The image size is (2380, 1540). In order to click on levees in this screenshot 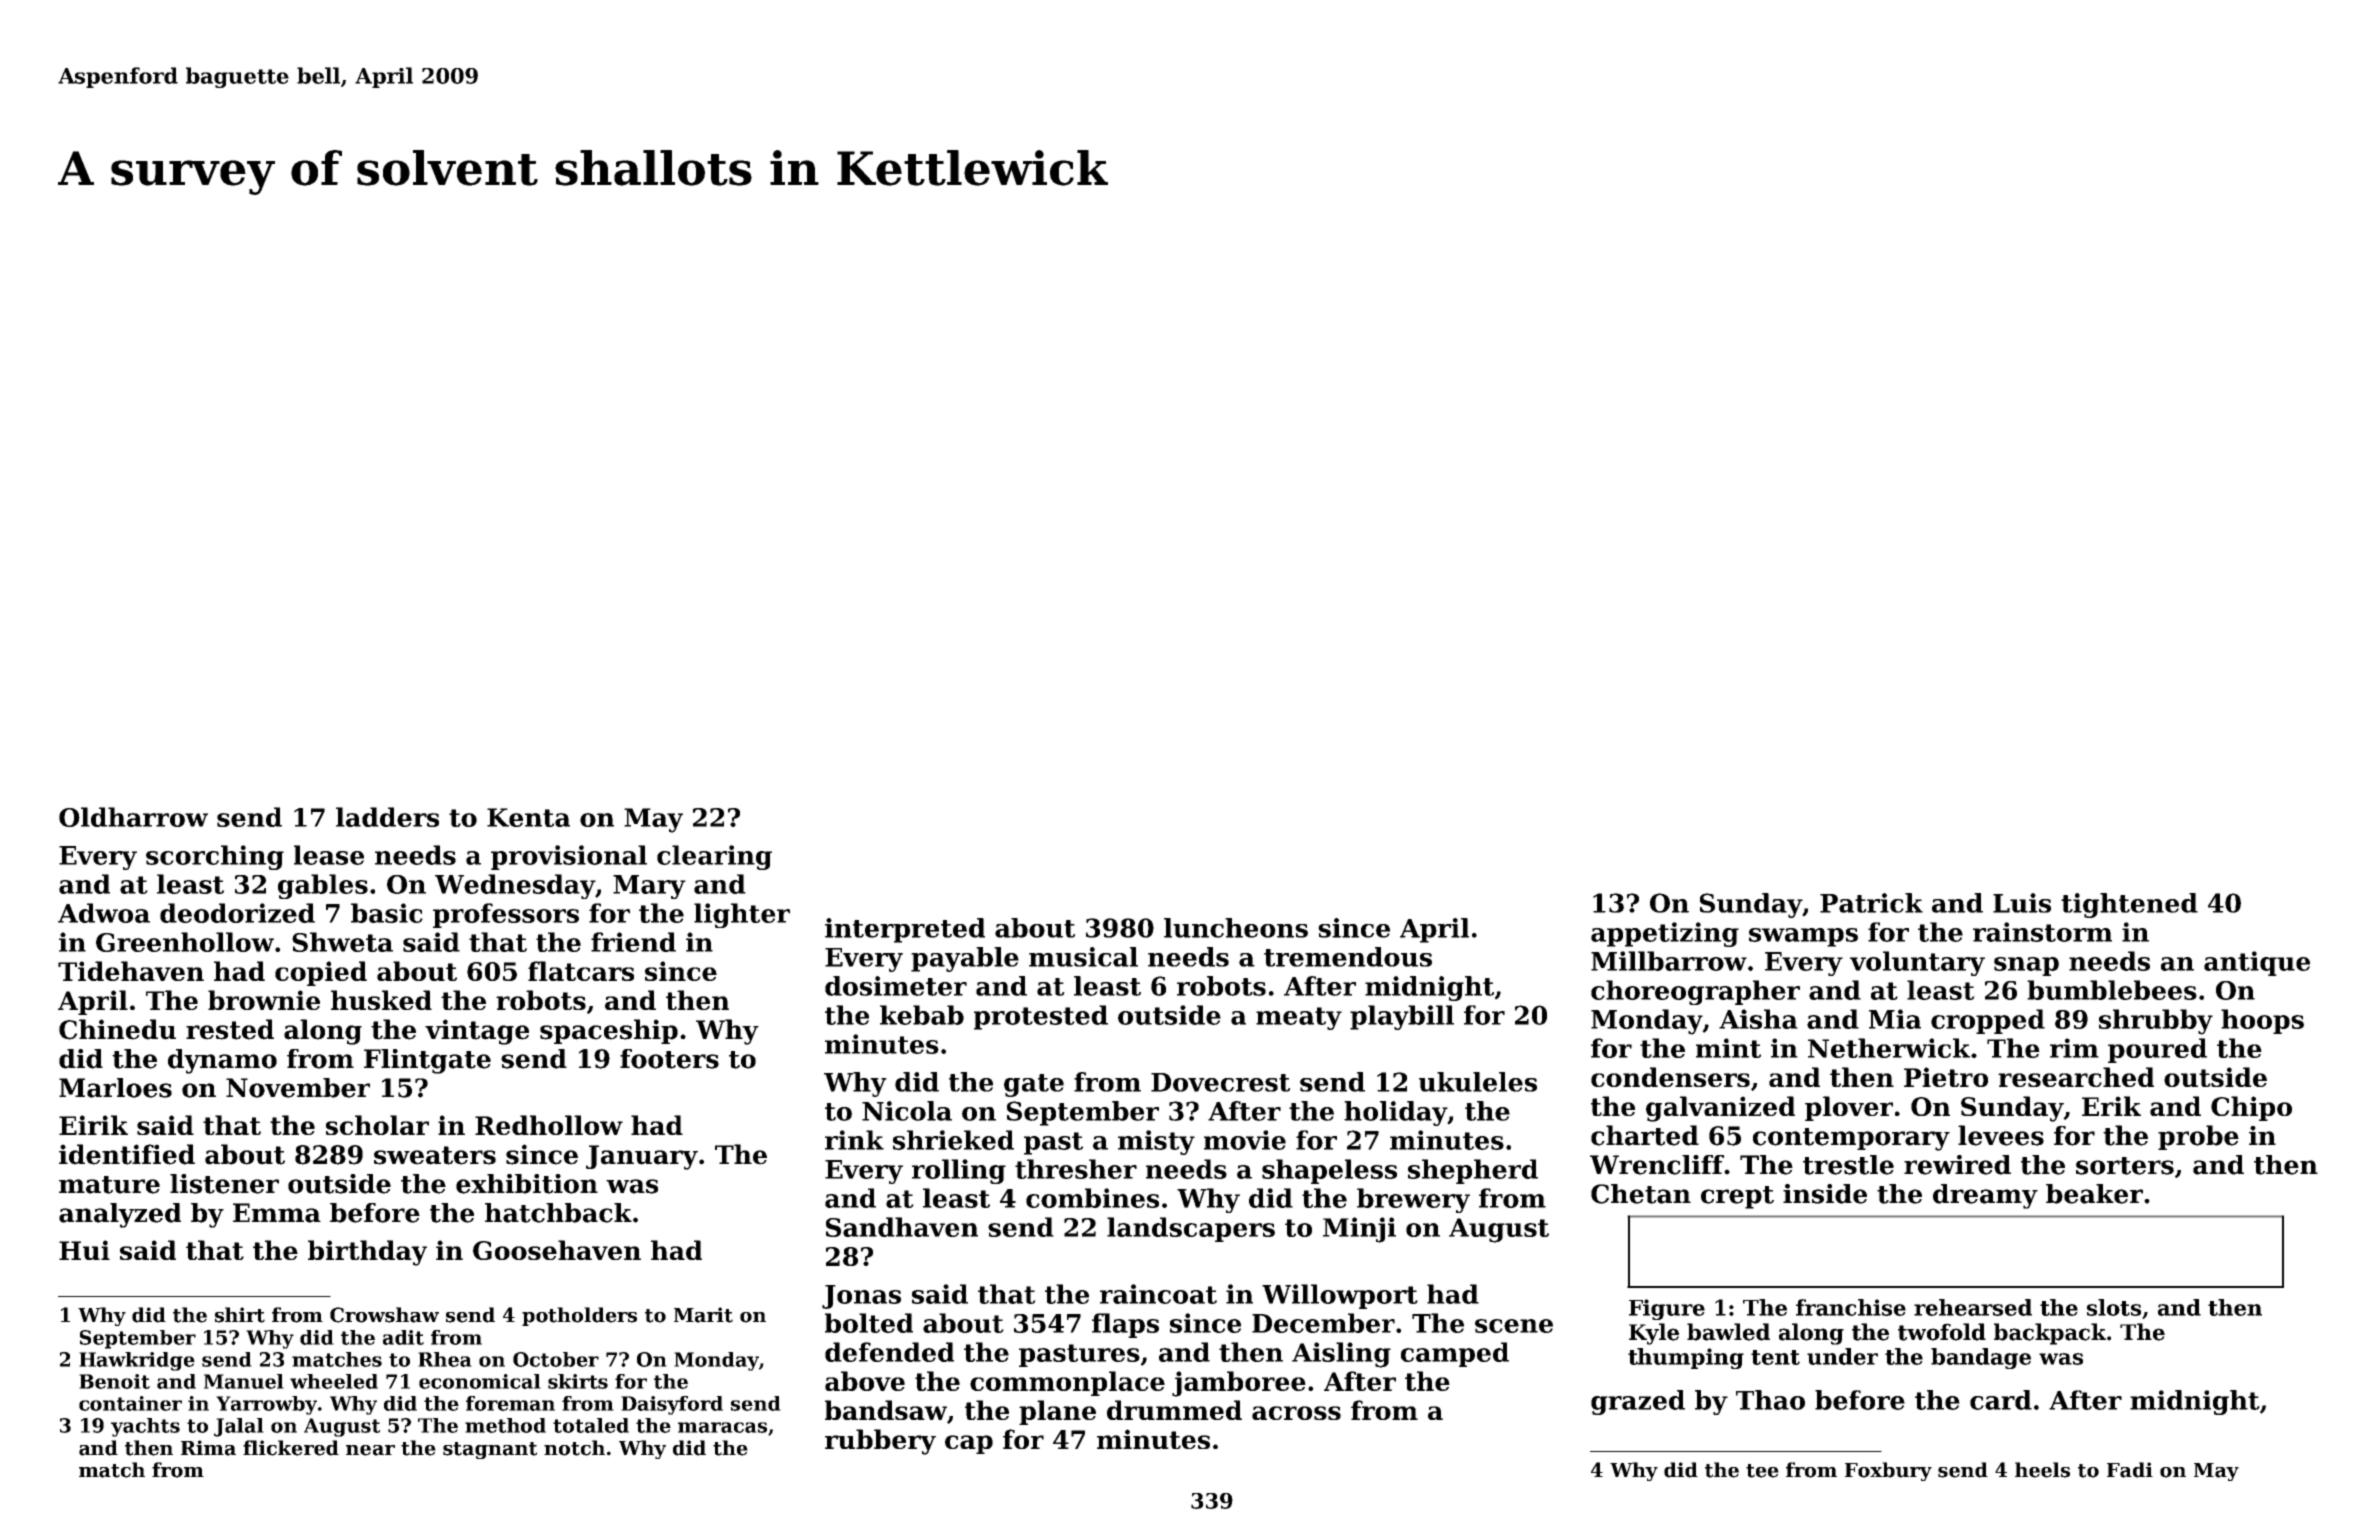, I will do `click(2001, 1135)`.
